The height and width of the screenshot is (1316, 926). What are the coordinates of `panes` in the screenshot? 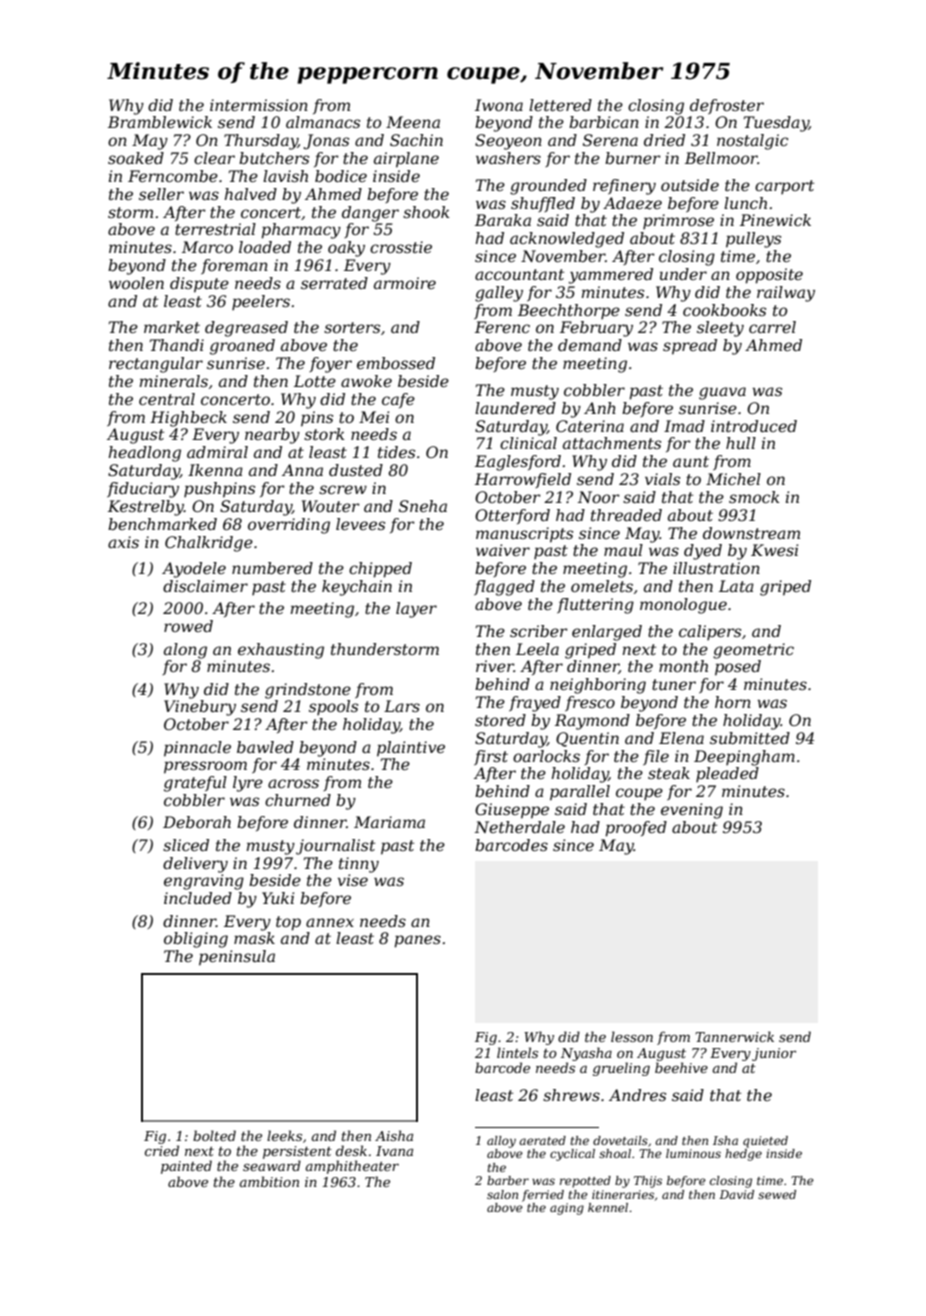 It's located at (417, 941).
